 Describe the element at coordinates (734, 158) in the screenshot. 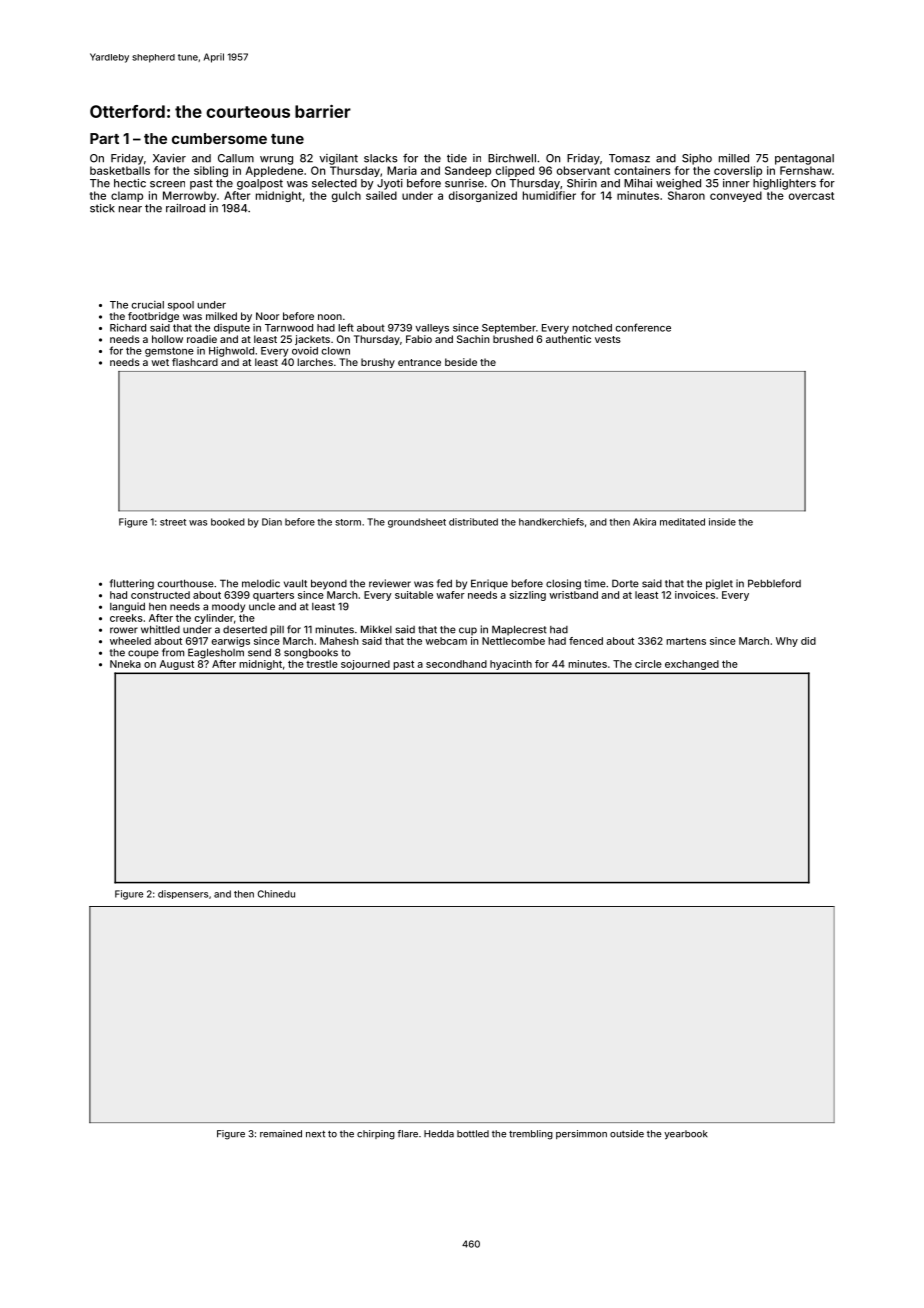

I see `milled` at that location.
